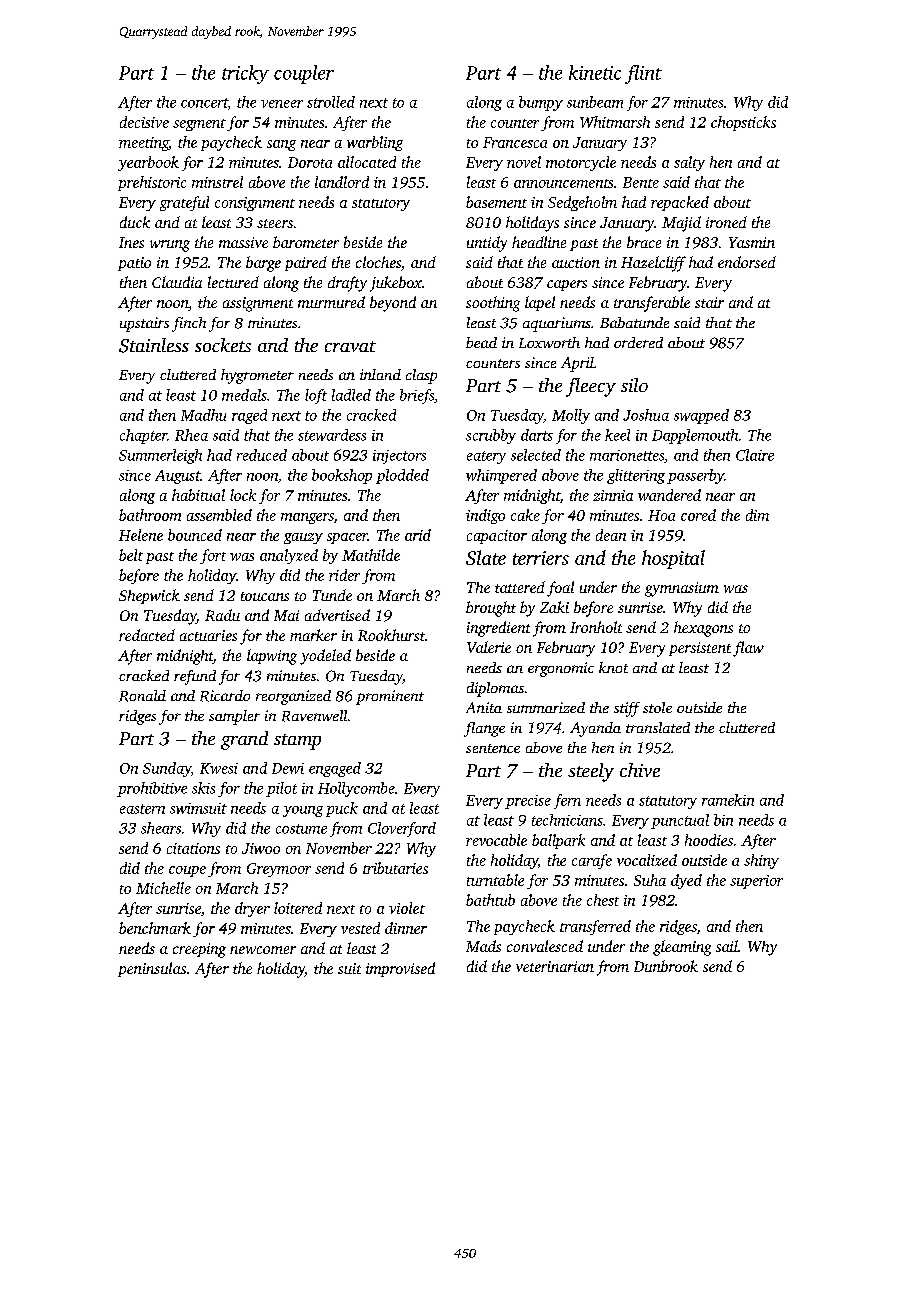  I want to click on veneer, so click(282, 104).
